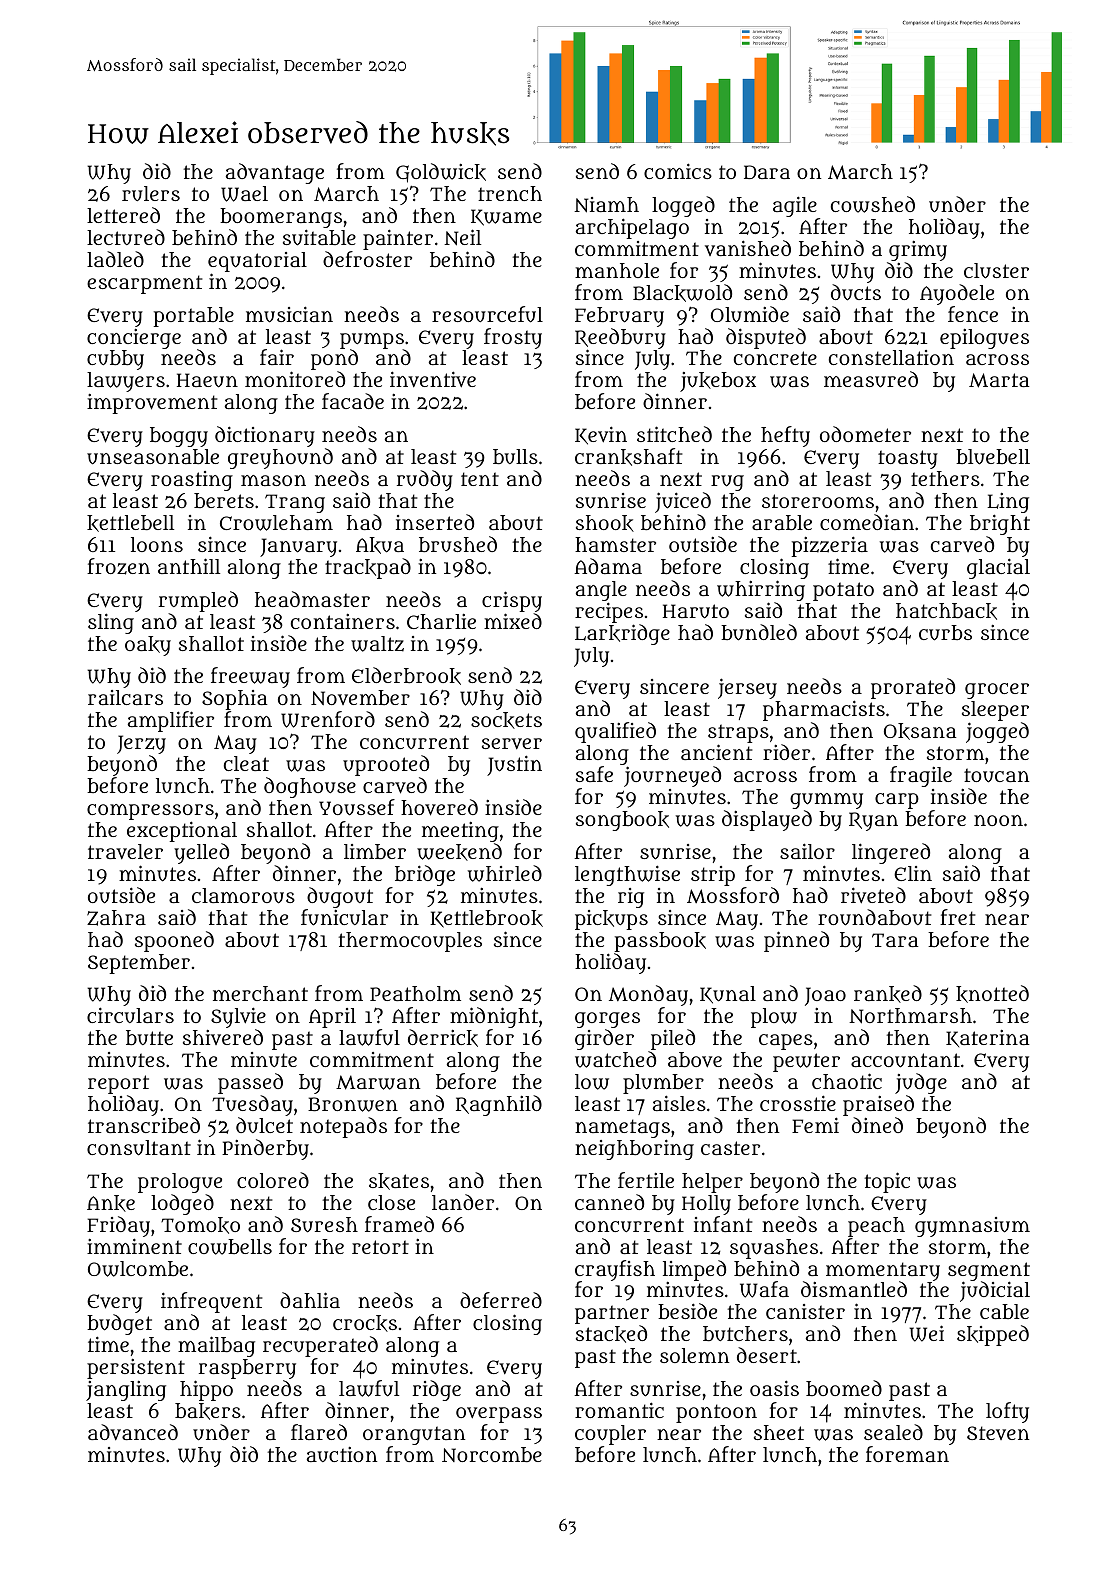 Image resolution: width=1117 pixels, height=1580 pixels. Describe the element at coordinates (275, 173) in the image. I see `advantage` at that location.
